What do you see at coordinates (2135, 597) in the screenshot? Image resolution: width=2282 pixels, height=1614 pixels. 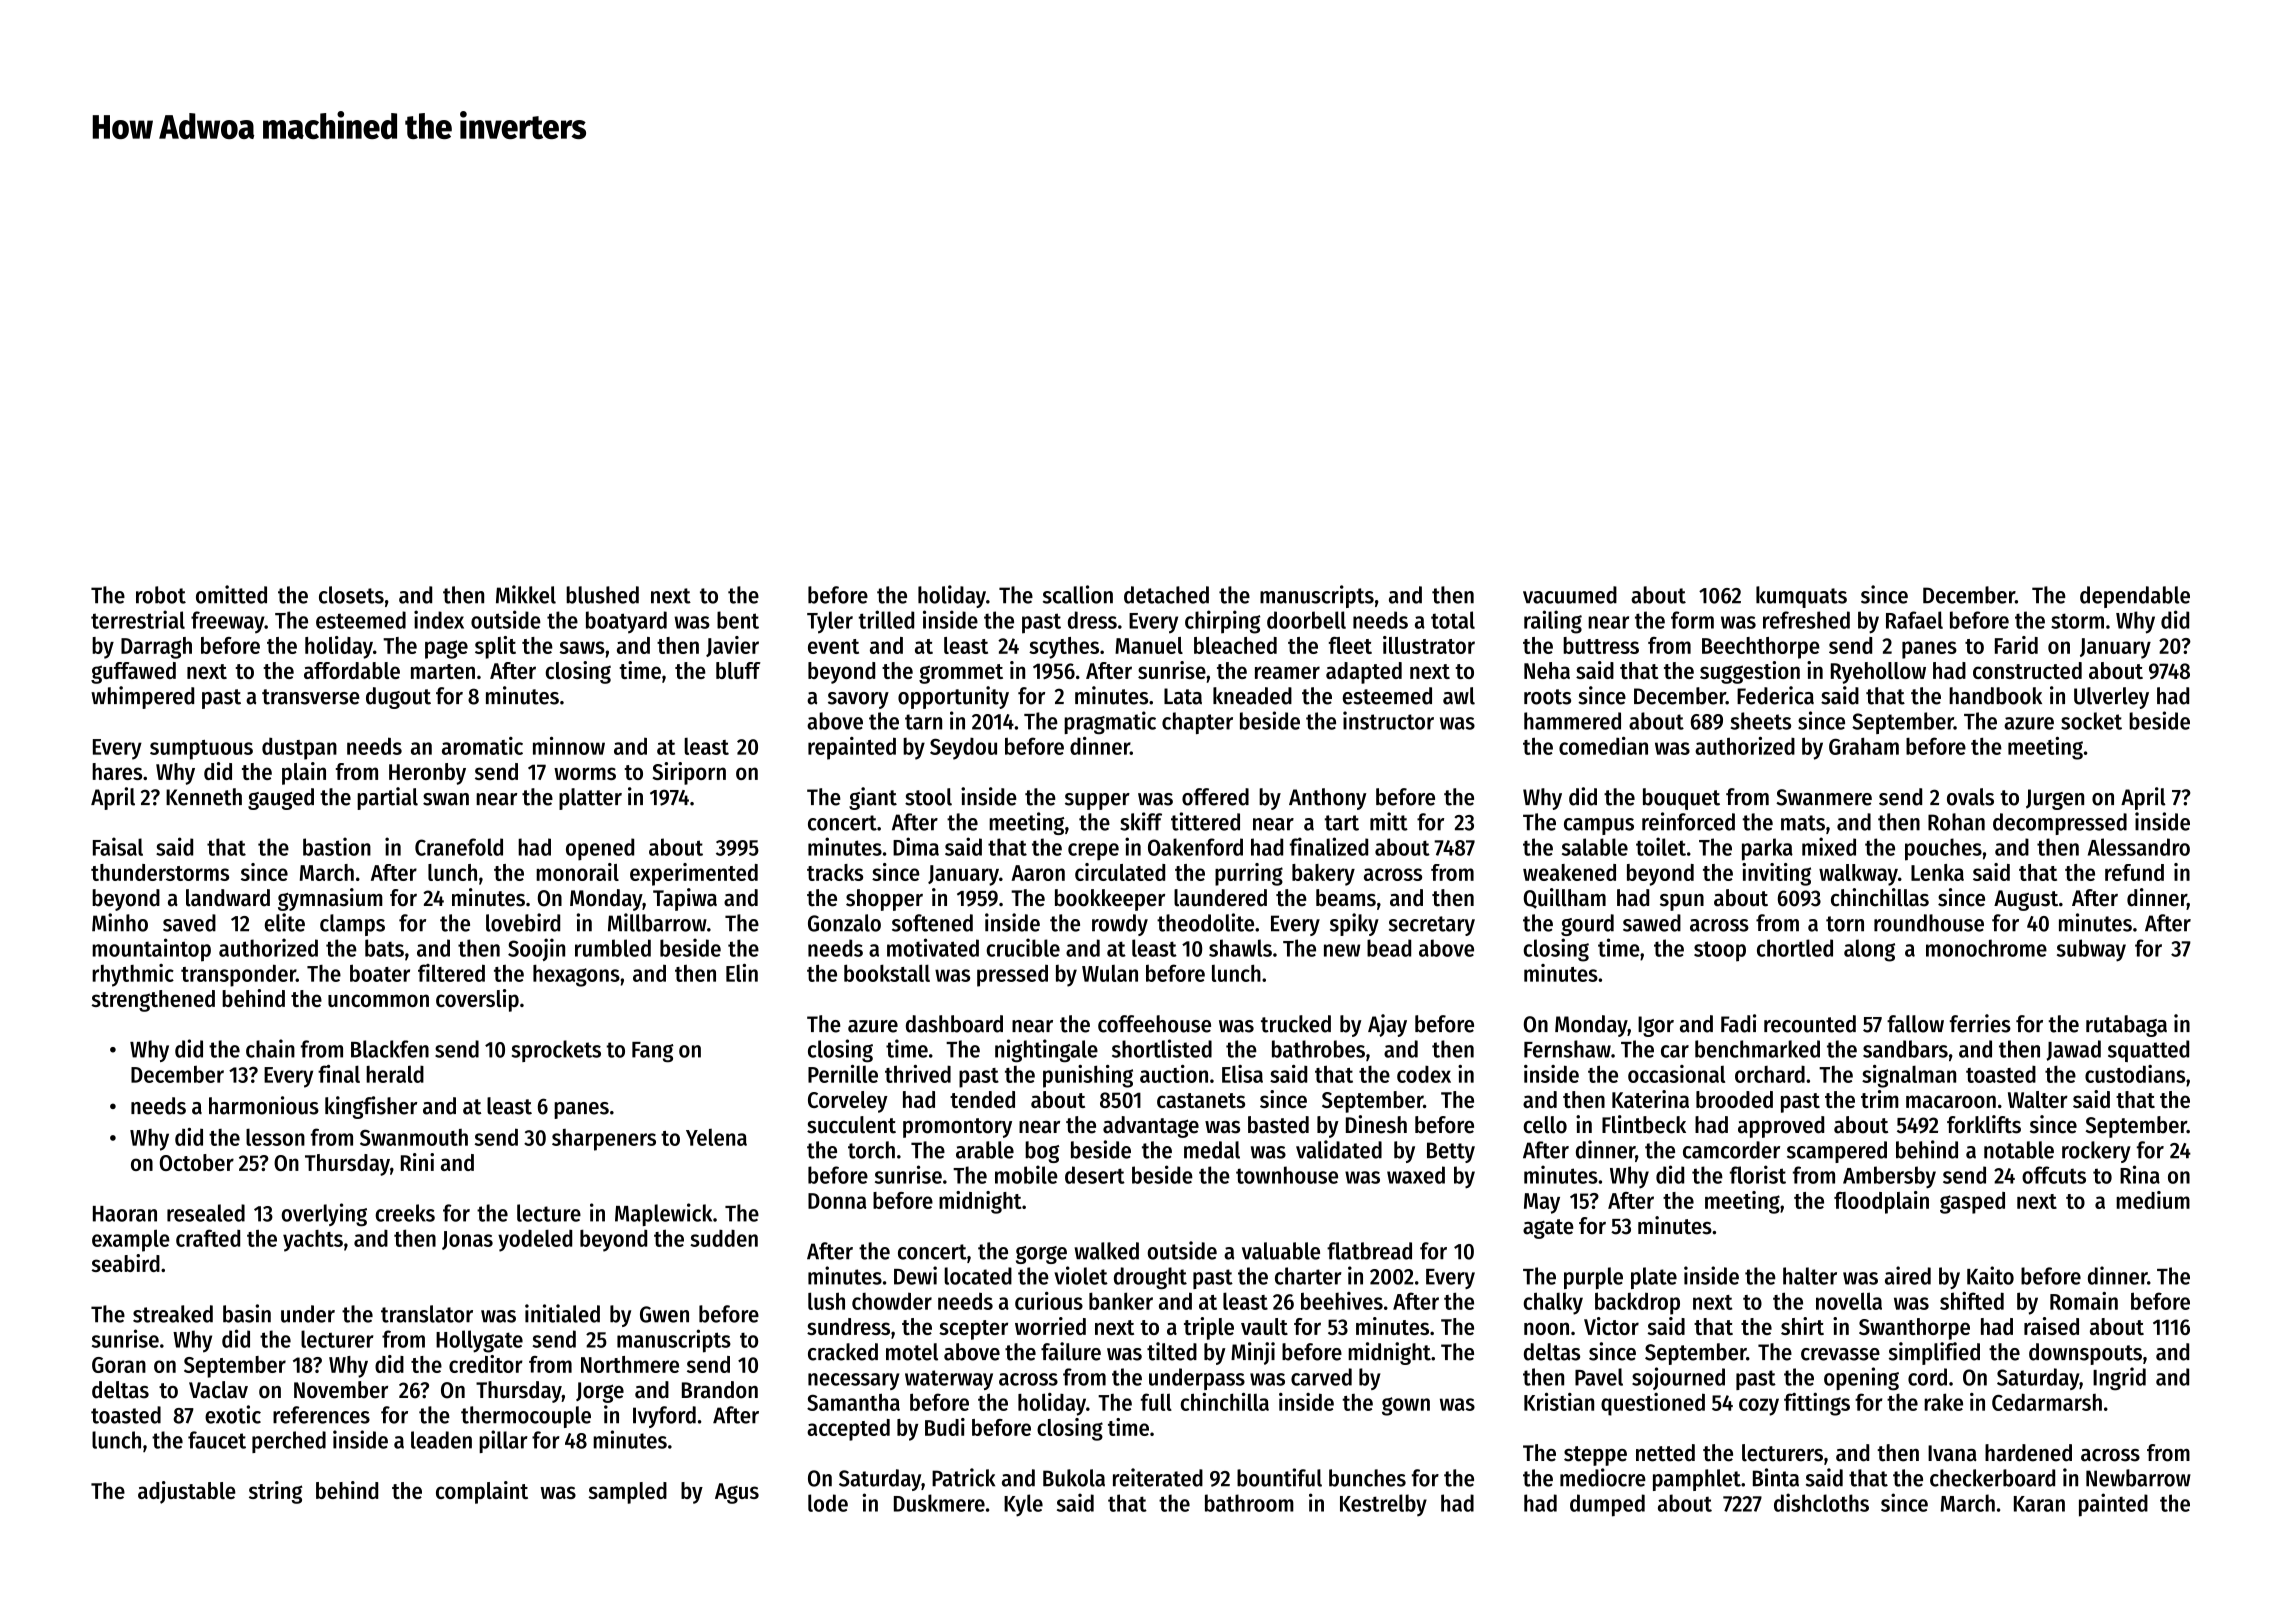 I see `dependable` at bounding box center [2135, 597].
